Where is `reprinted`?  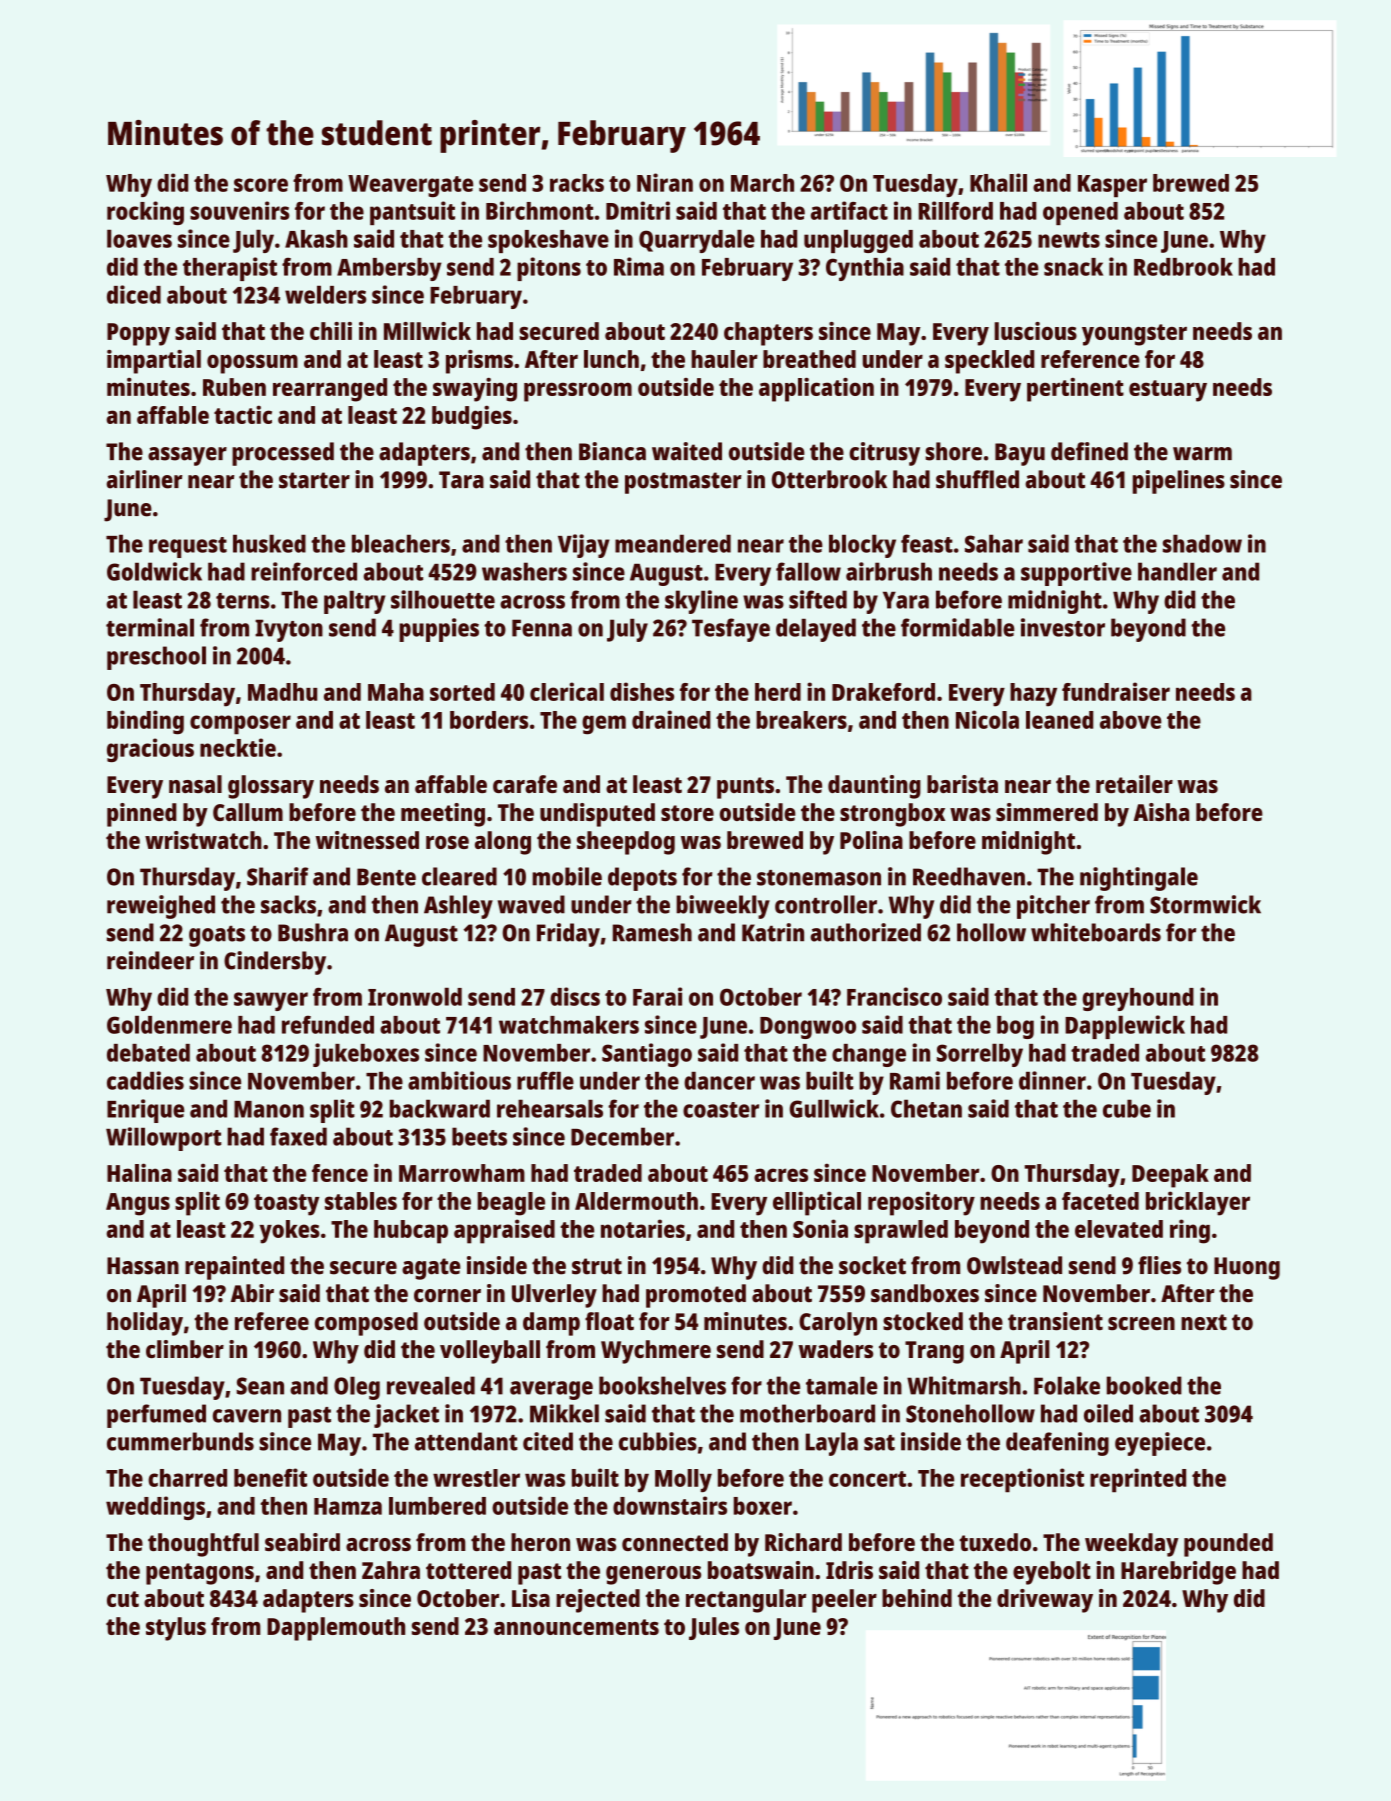
reprinted is located at coordinates (1138, 1480).
